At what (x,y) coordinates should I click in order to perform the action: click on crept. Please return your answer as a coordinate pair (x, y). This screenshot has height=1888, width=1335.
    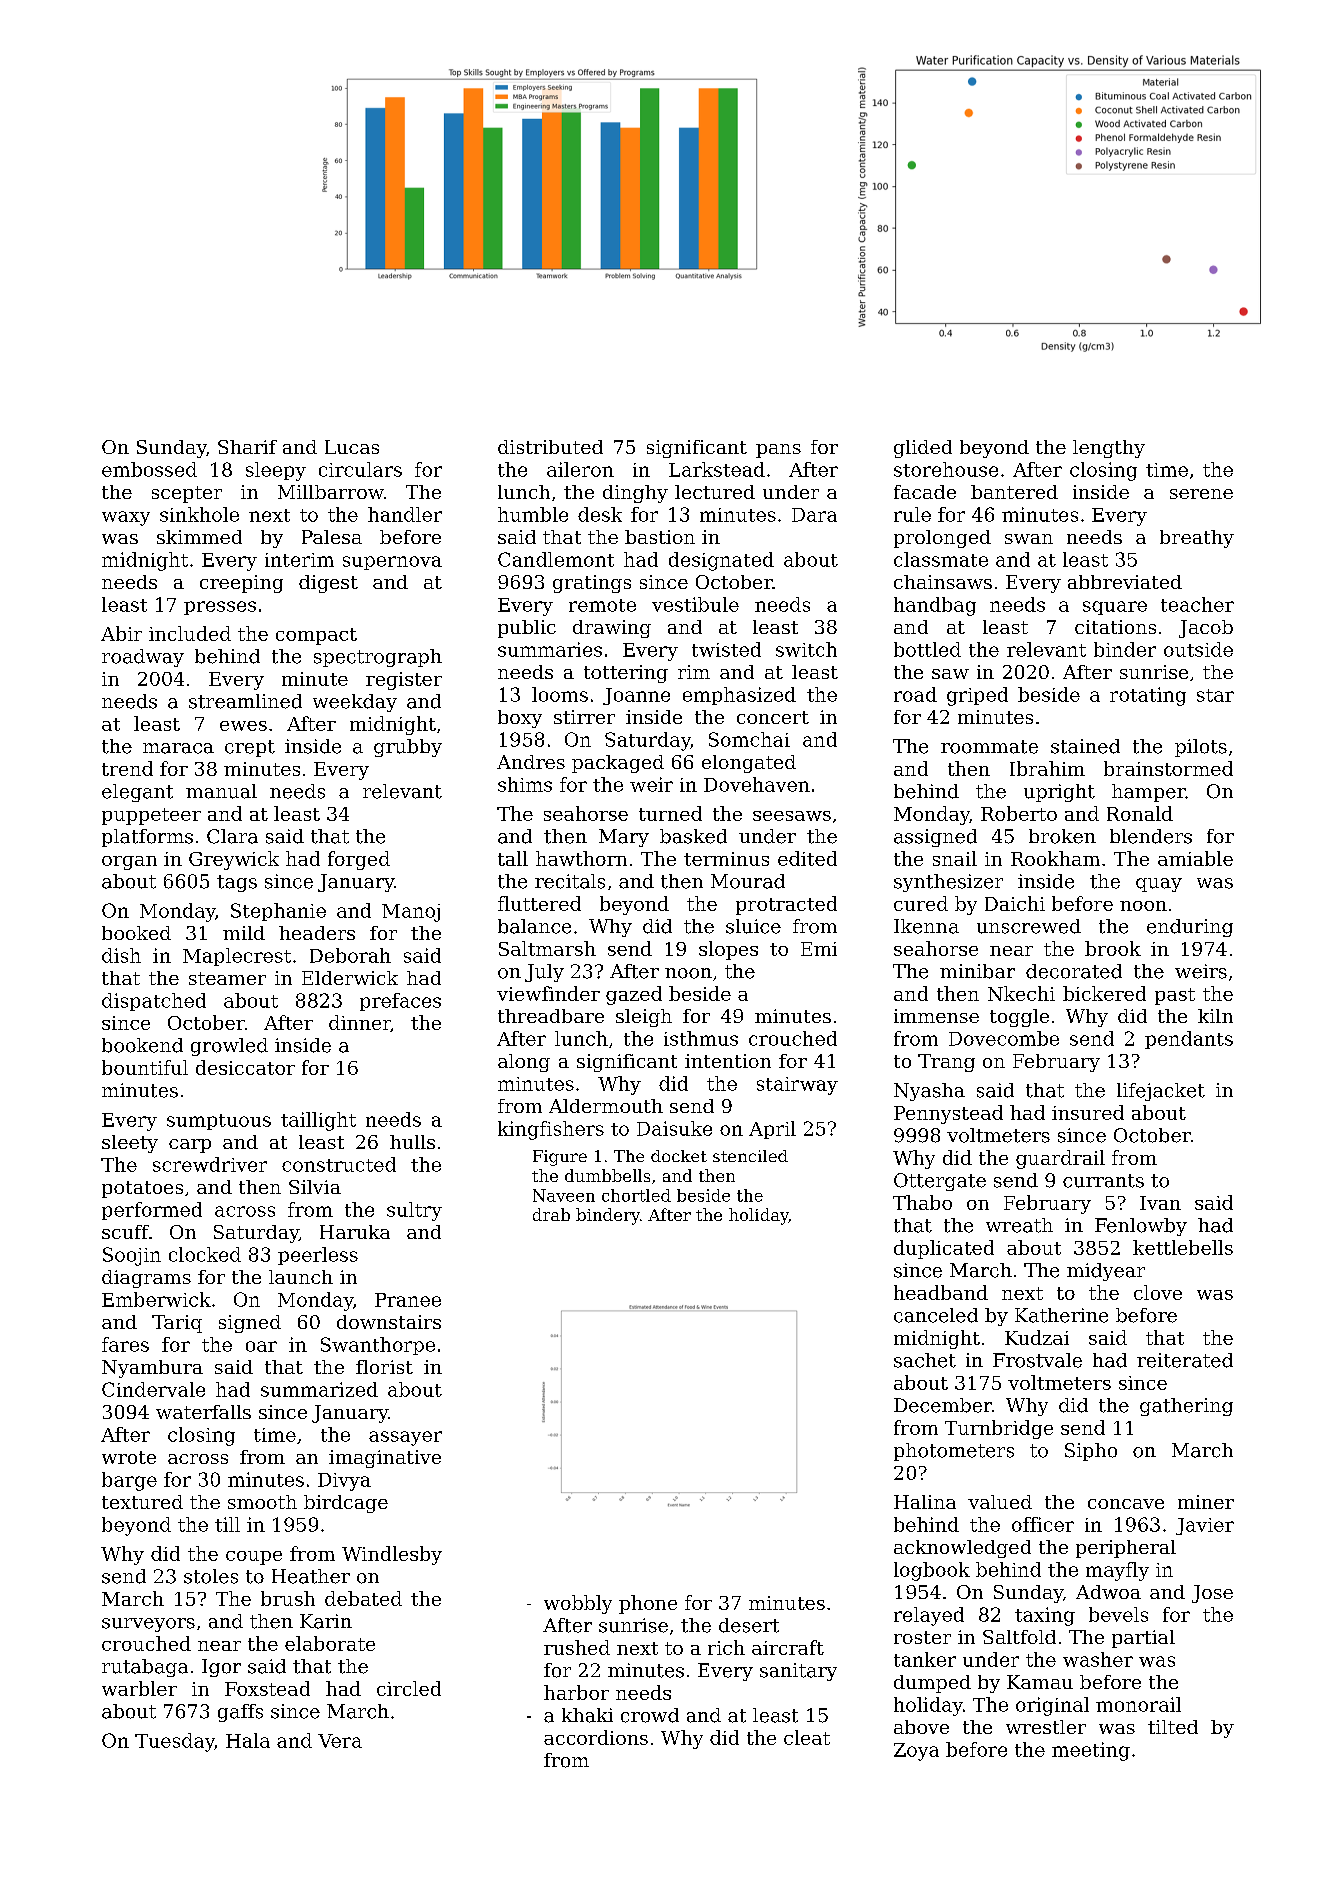
    Looking at the image, I should click on (250, 748).
